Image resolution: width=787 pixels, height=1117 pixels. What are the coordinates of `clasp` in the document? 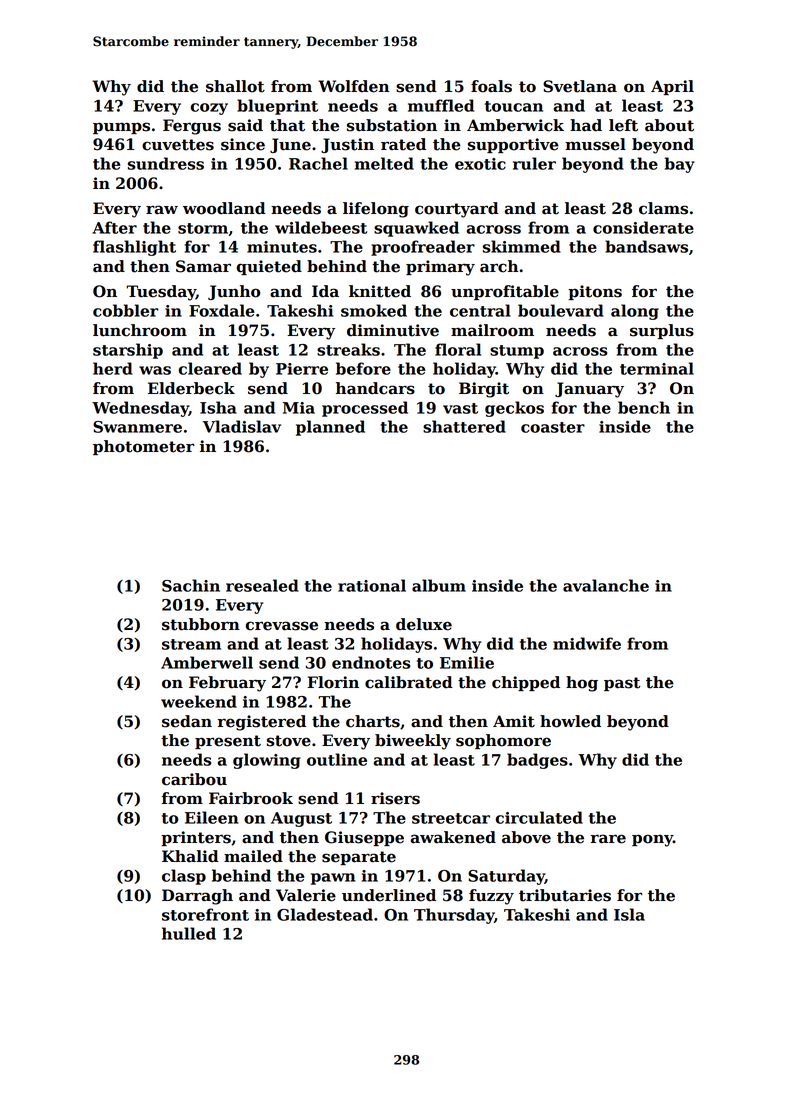 It's located at (184, 877).
